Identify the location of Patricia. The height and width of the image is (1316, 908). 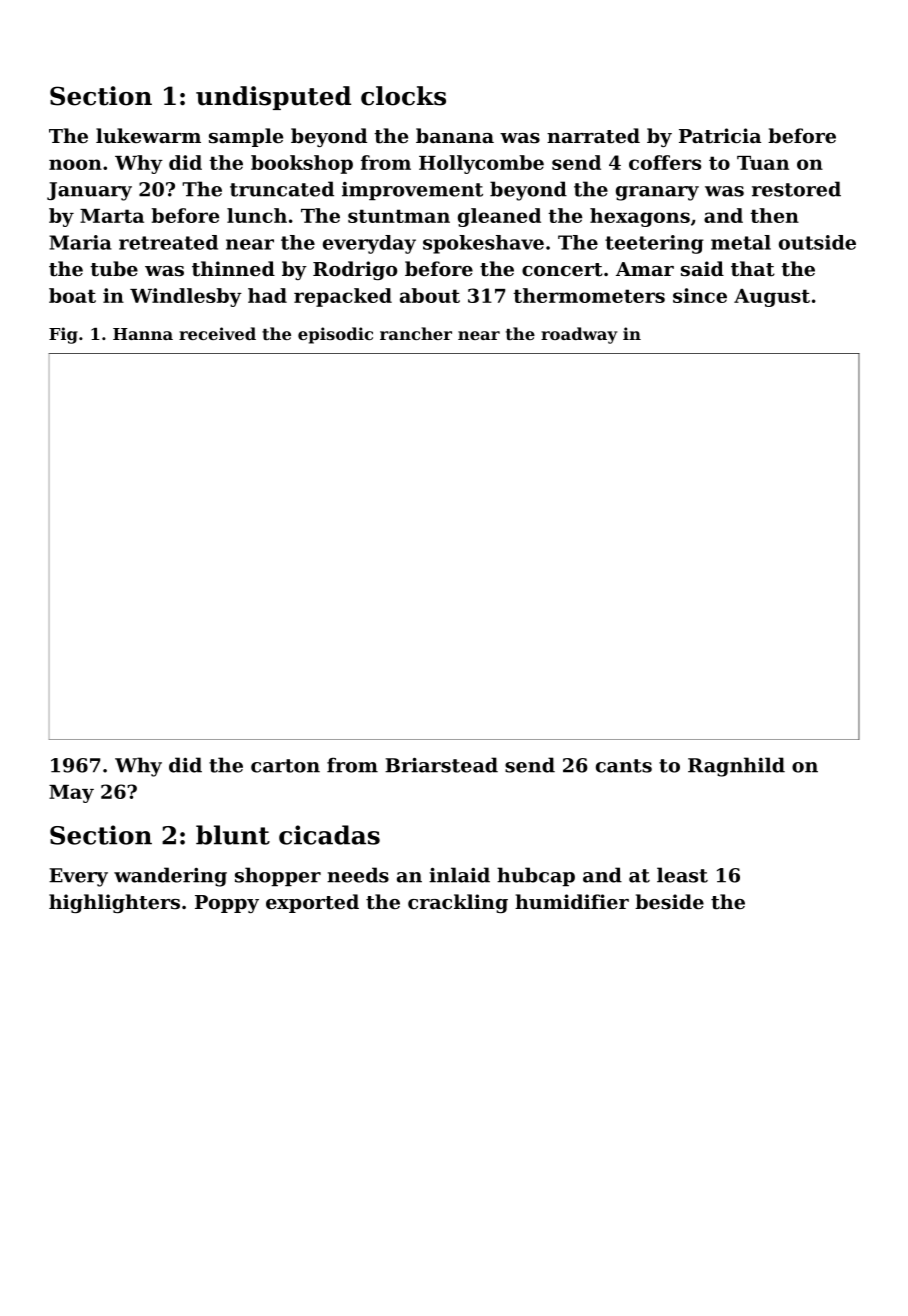
(720, 136).
